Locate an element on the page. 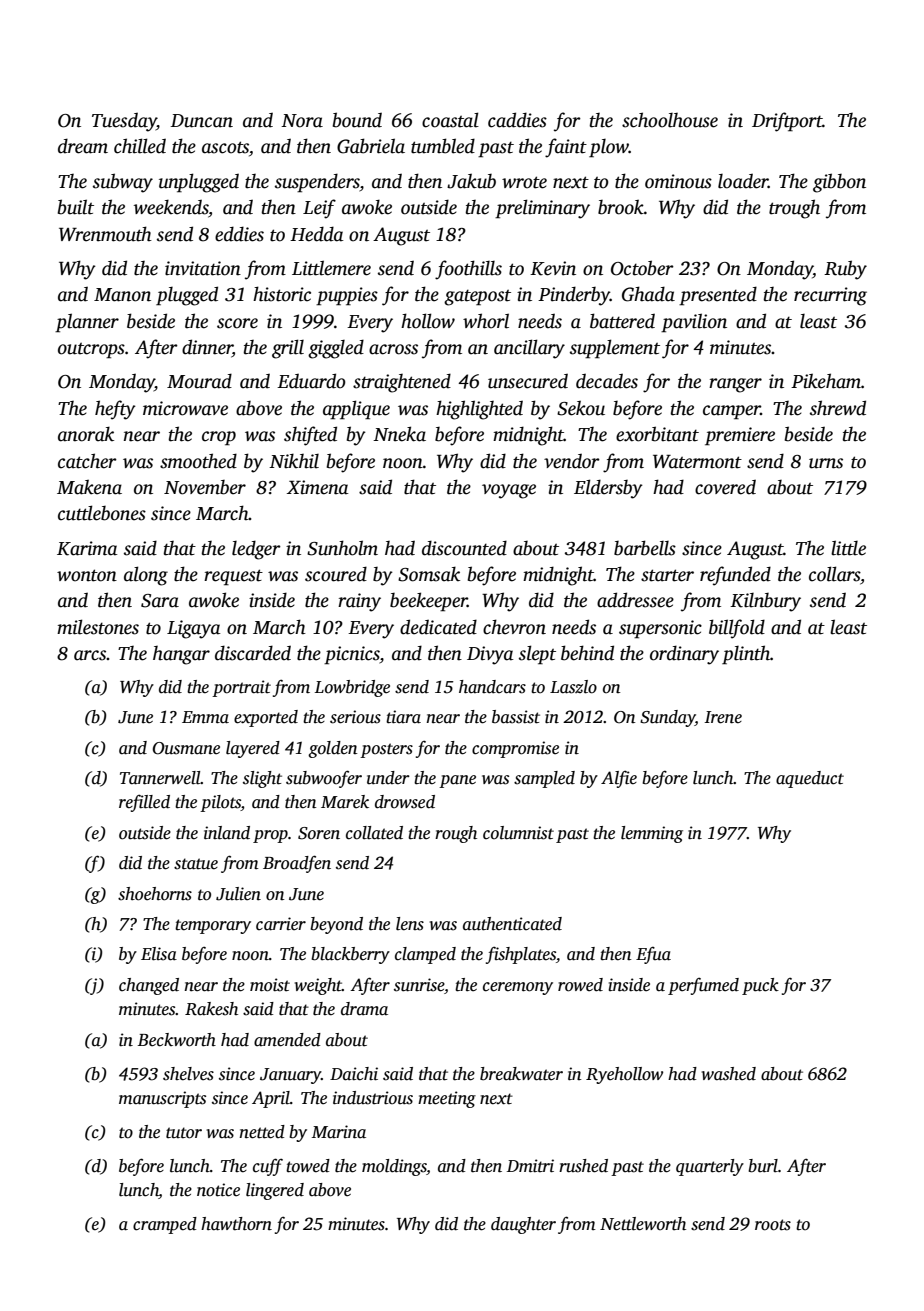 Image resolution: width=924 pixels, height=1311 pixels. schoolhouse is located at coordinates (670, 120).
